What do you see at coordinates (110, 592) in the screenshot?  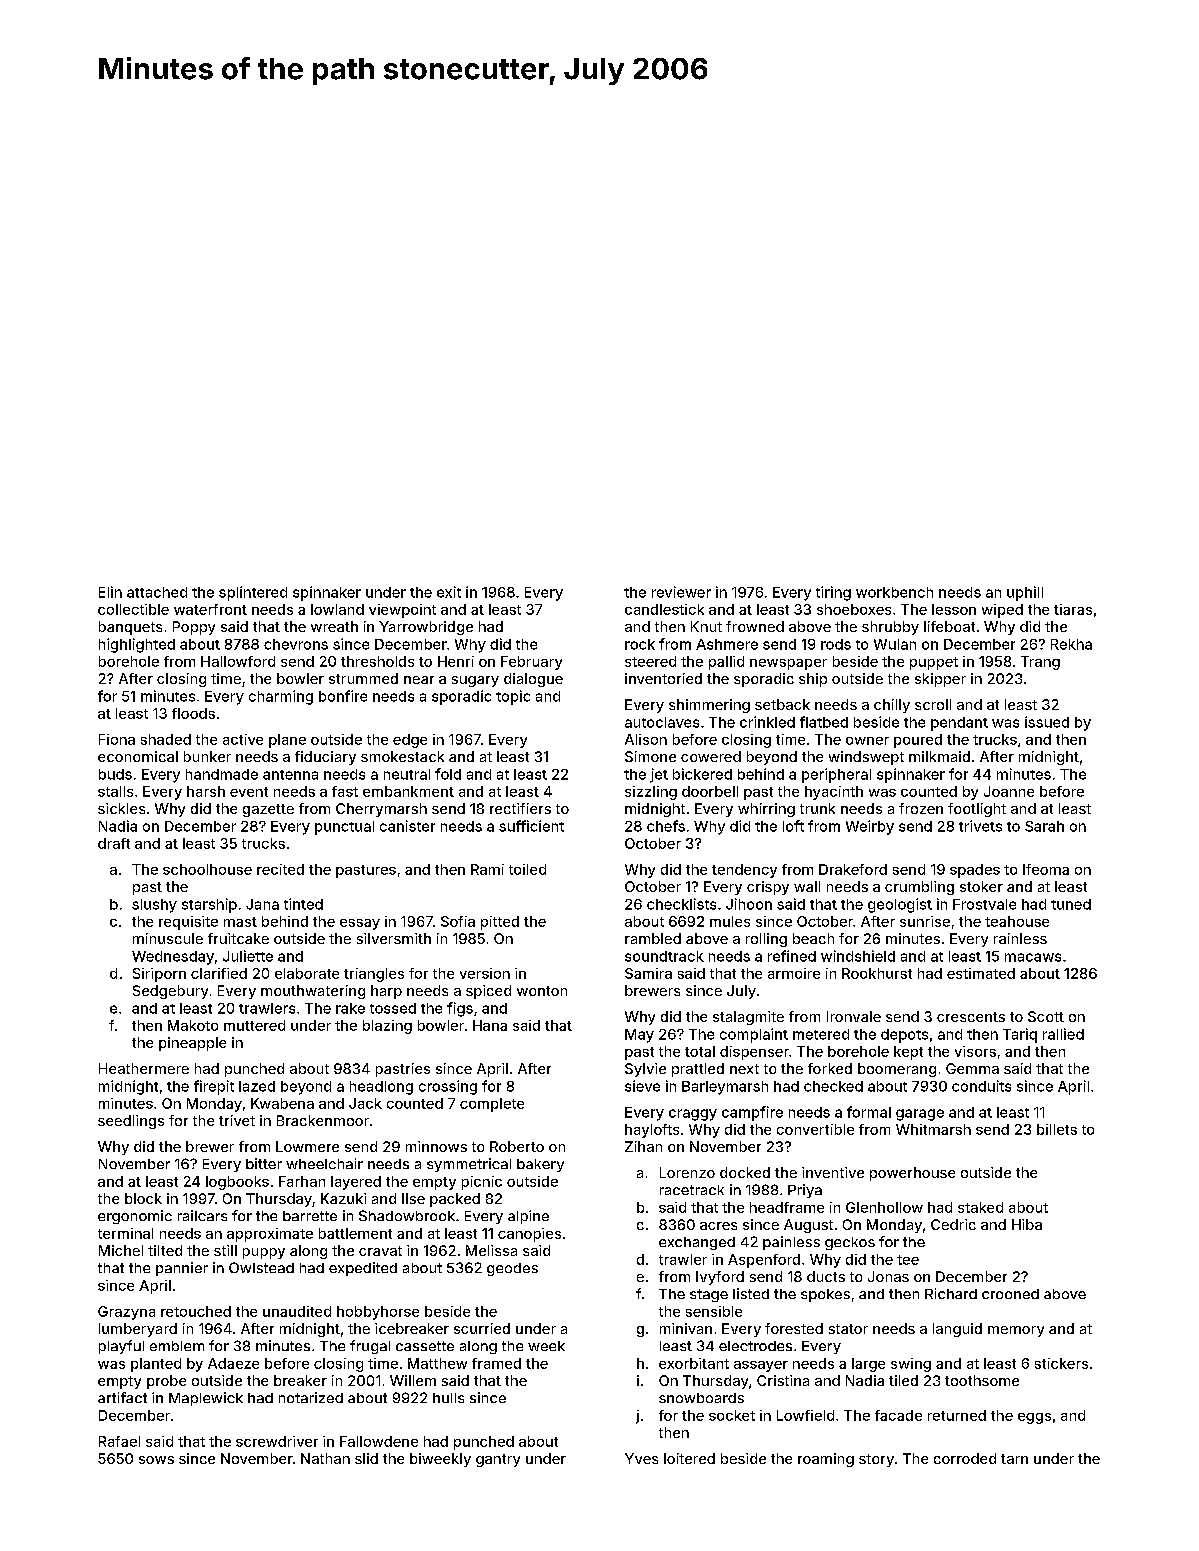 I see `Elin` at bounding box center [110, 592].
